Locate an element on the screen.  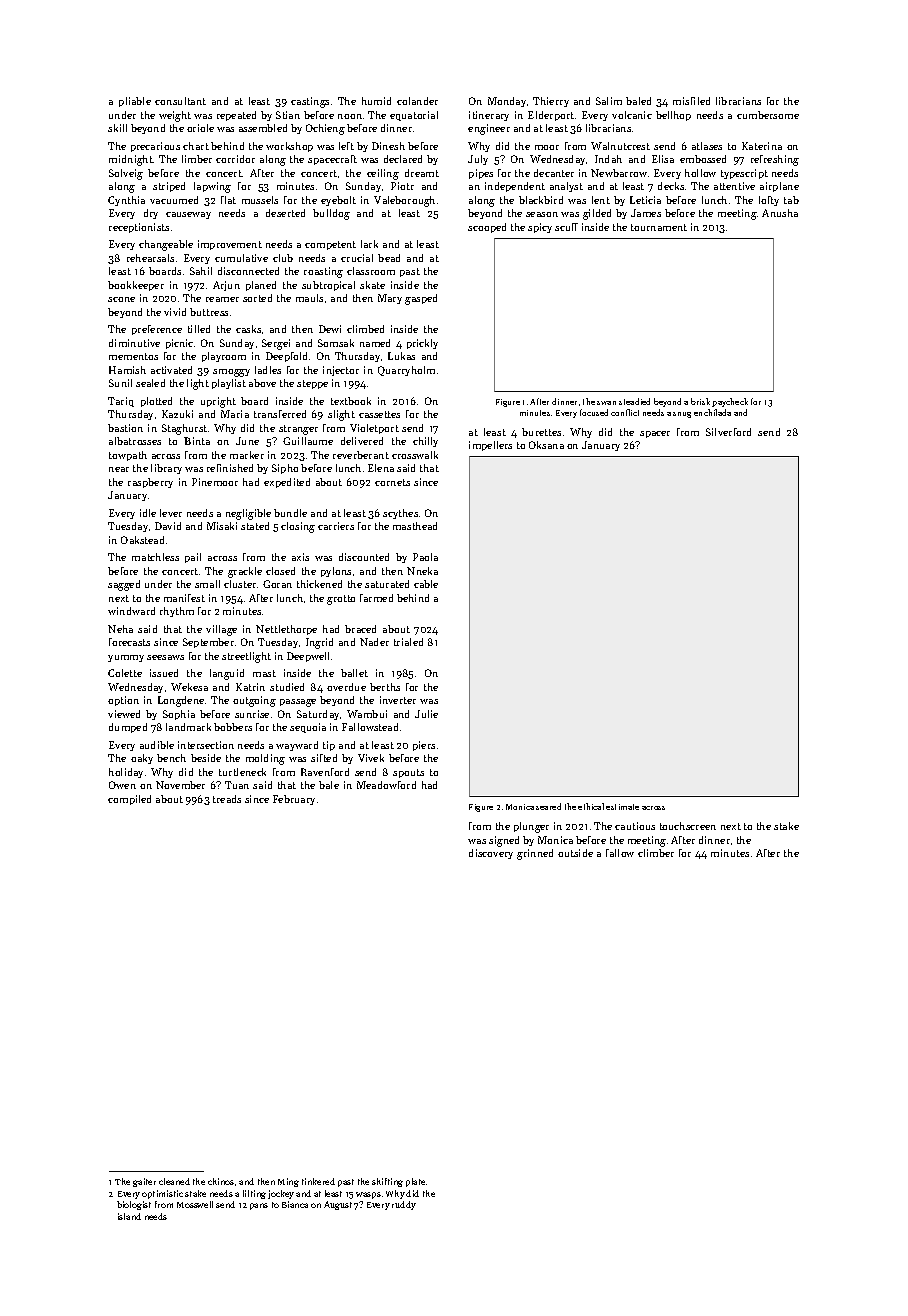
compiled is located at coordinates (129, 800).
